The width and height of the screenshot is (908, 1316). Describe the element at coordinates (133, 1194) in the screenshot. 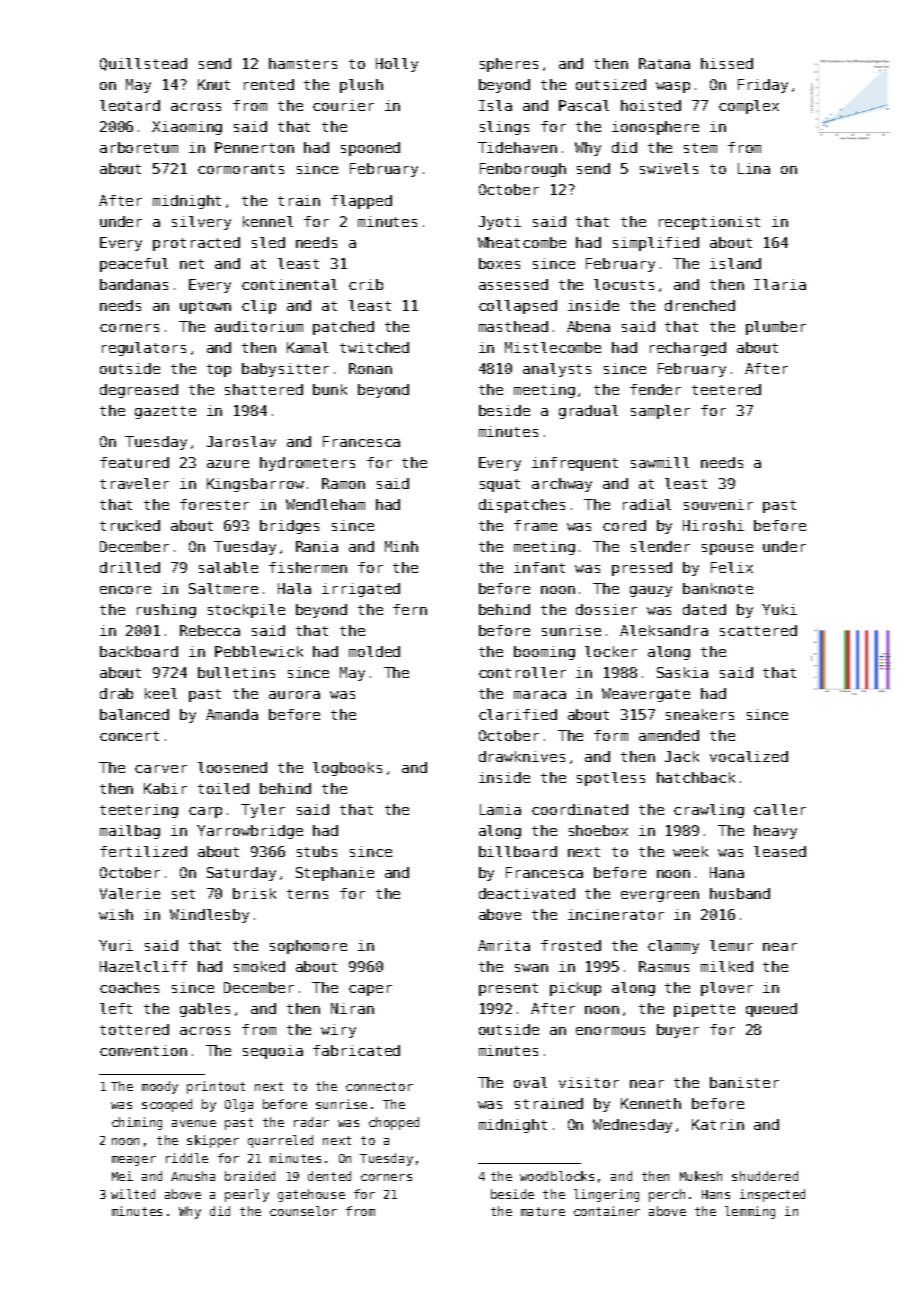

I see `wilted` at that location.
